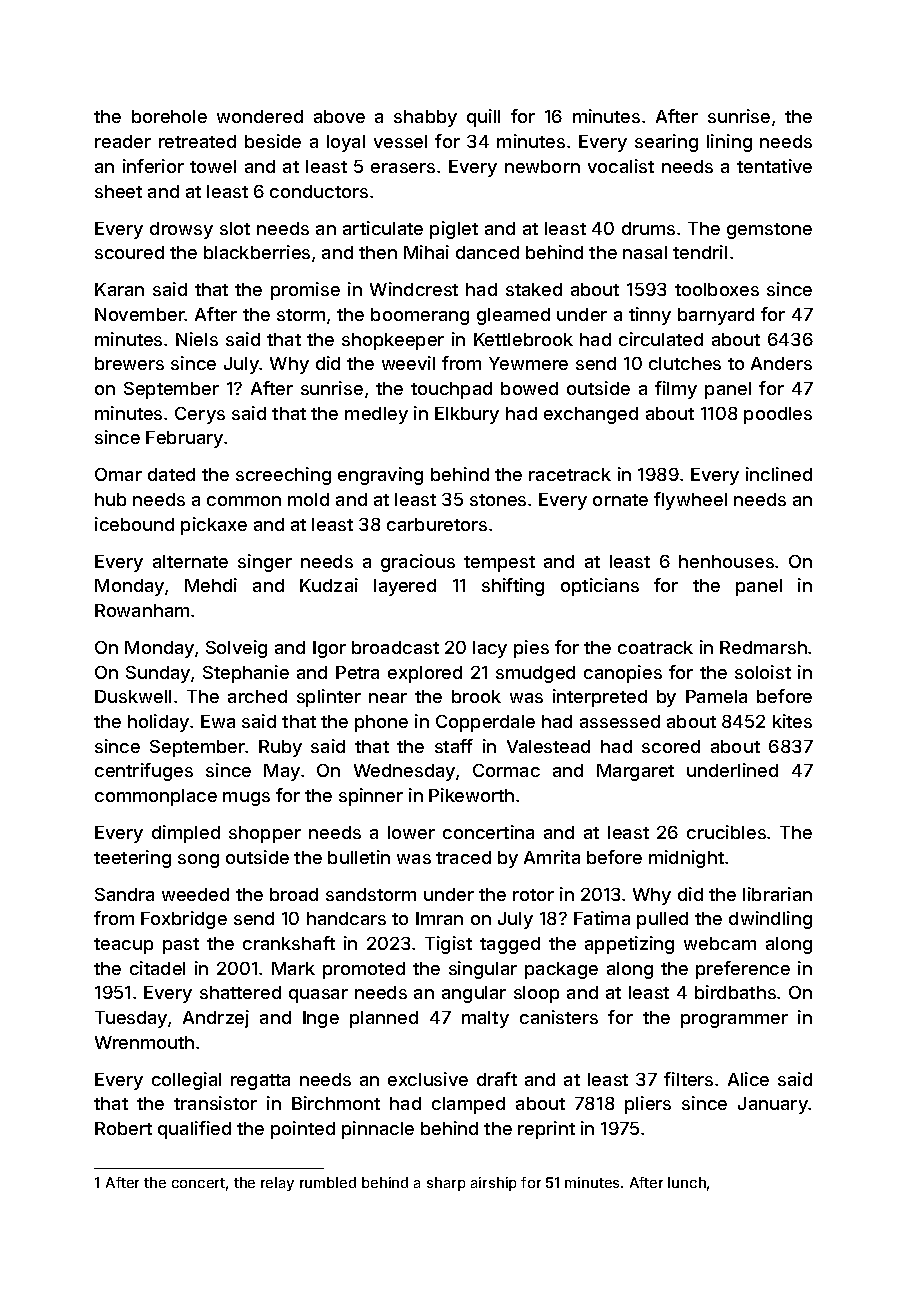 Image resolution: width=908 pixels, height=1316 pixels. Describe the element at coordinates (748, 1079) in the screenshot. I see `Alice` at that location.
